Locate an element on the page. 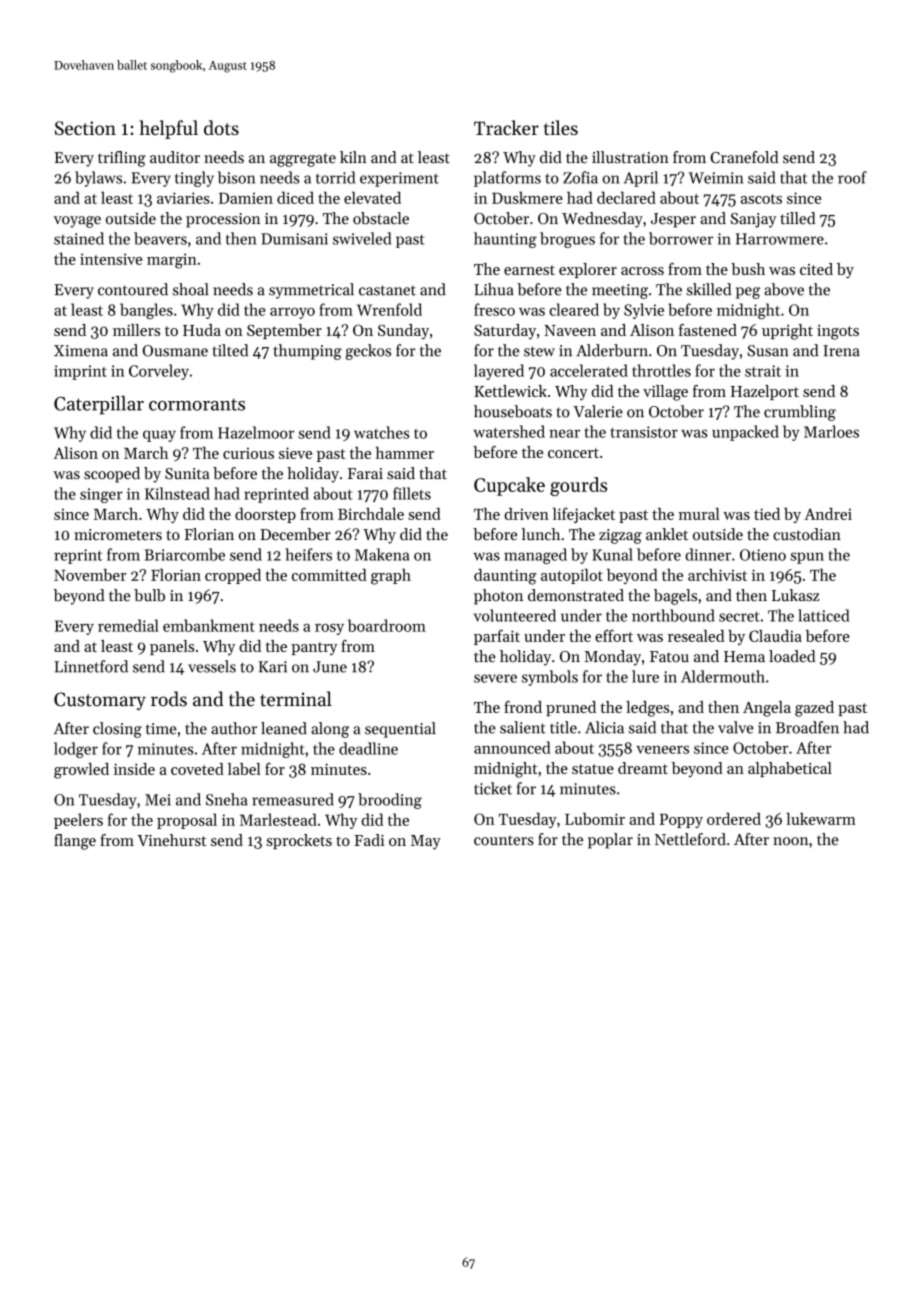  Irena is located at coordinates (841, 351).
